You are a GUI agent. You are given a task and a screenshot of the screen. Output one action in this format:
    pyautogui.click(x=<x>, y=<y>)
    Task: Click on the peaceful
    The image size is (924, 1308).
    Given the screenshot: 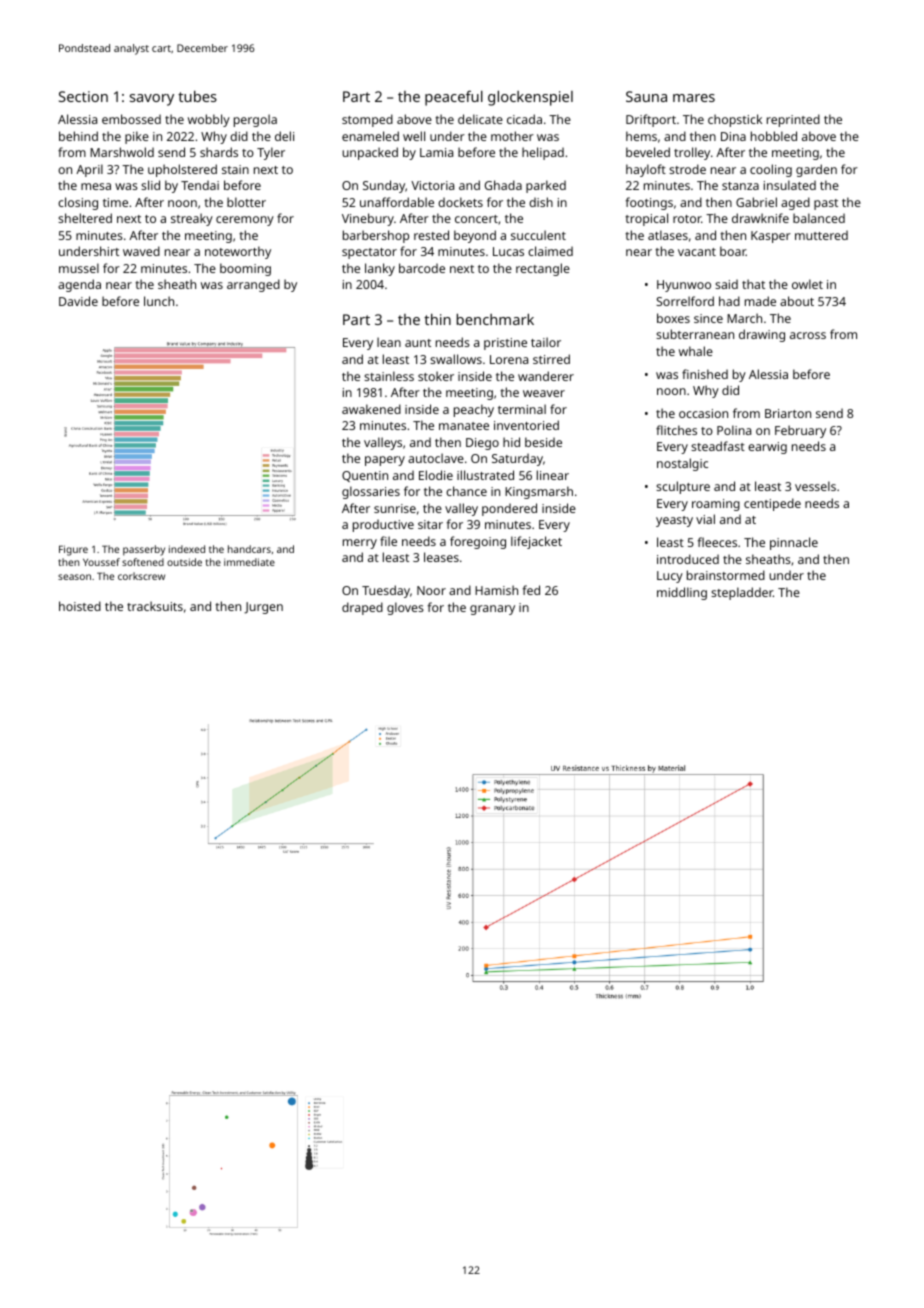 What is the action you would take?
    pyautogui.click(x=454, y=98)
